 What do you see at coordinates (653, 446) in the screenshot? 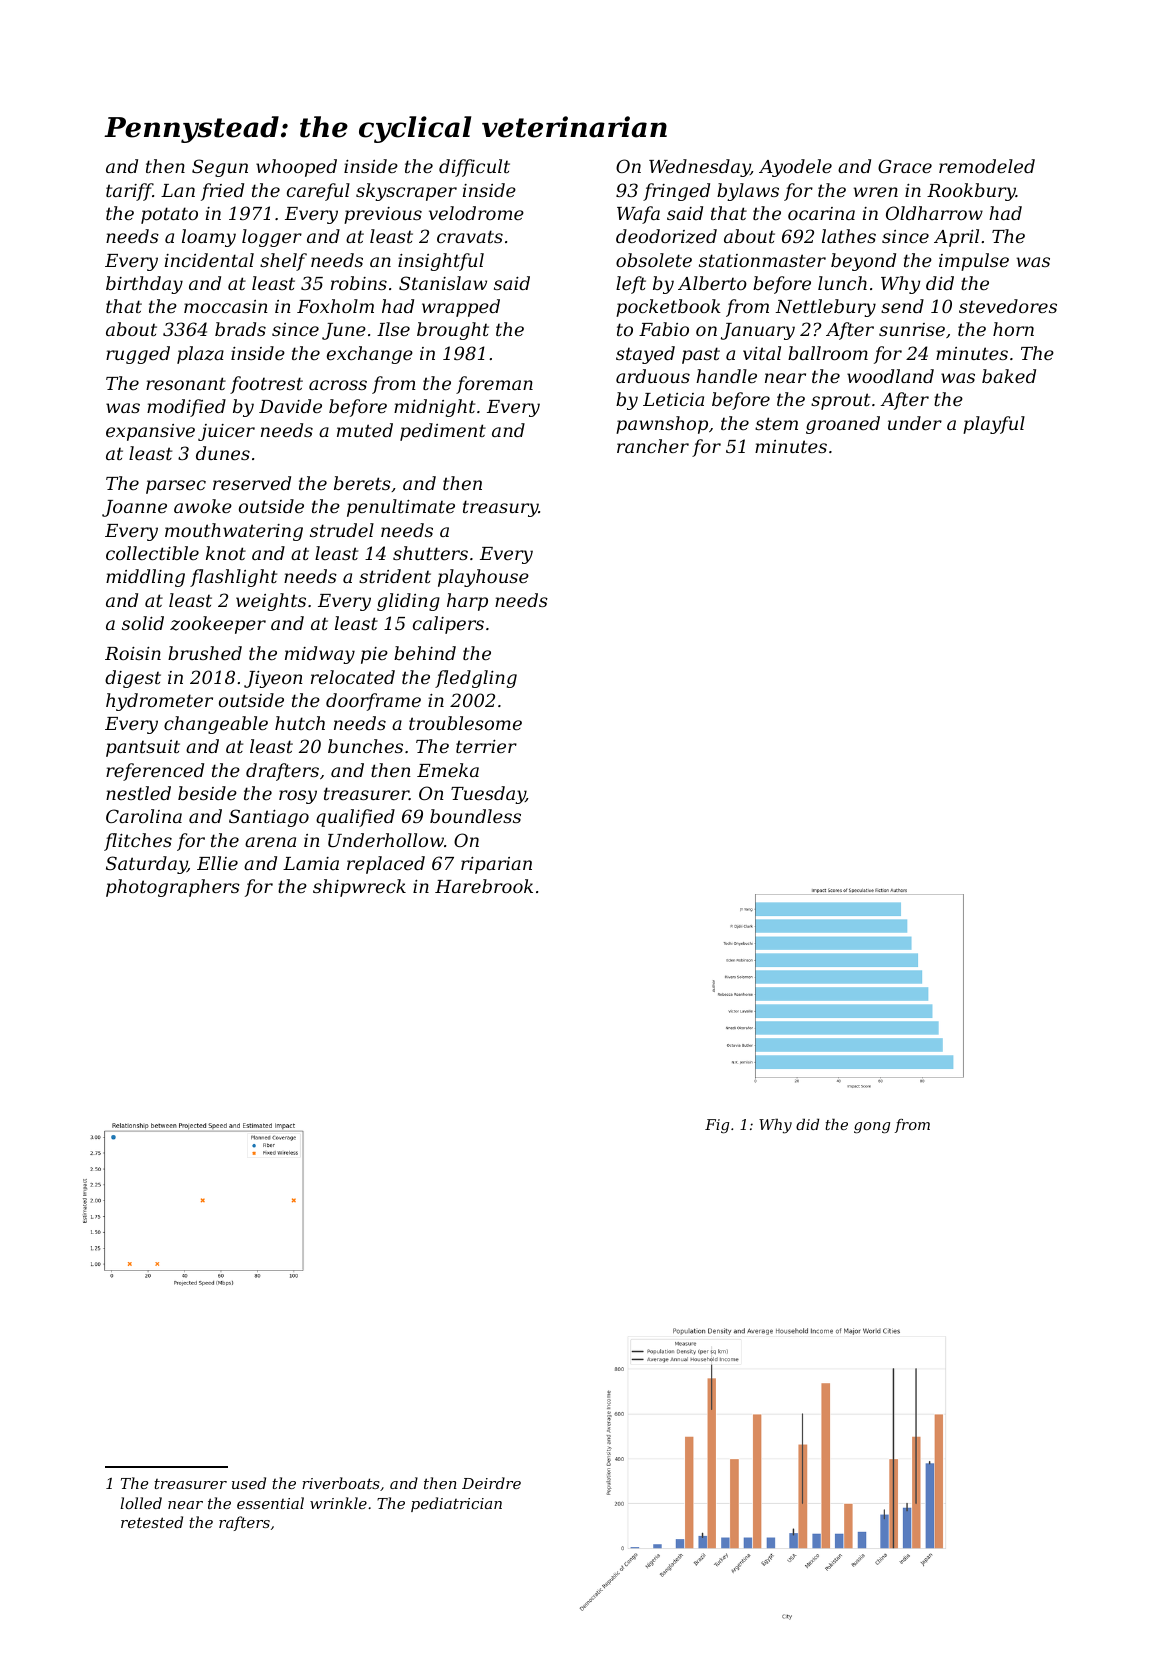
I see `rancher` at bounding box center [653, 446].
